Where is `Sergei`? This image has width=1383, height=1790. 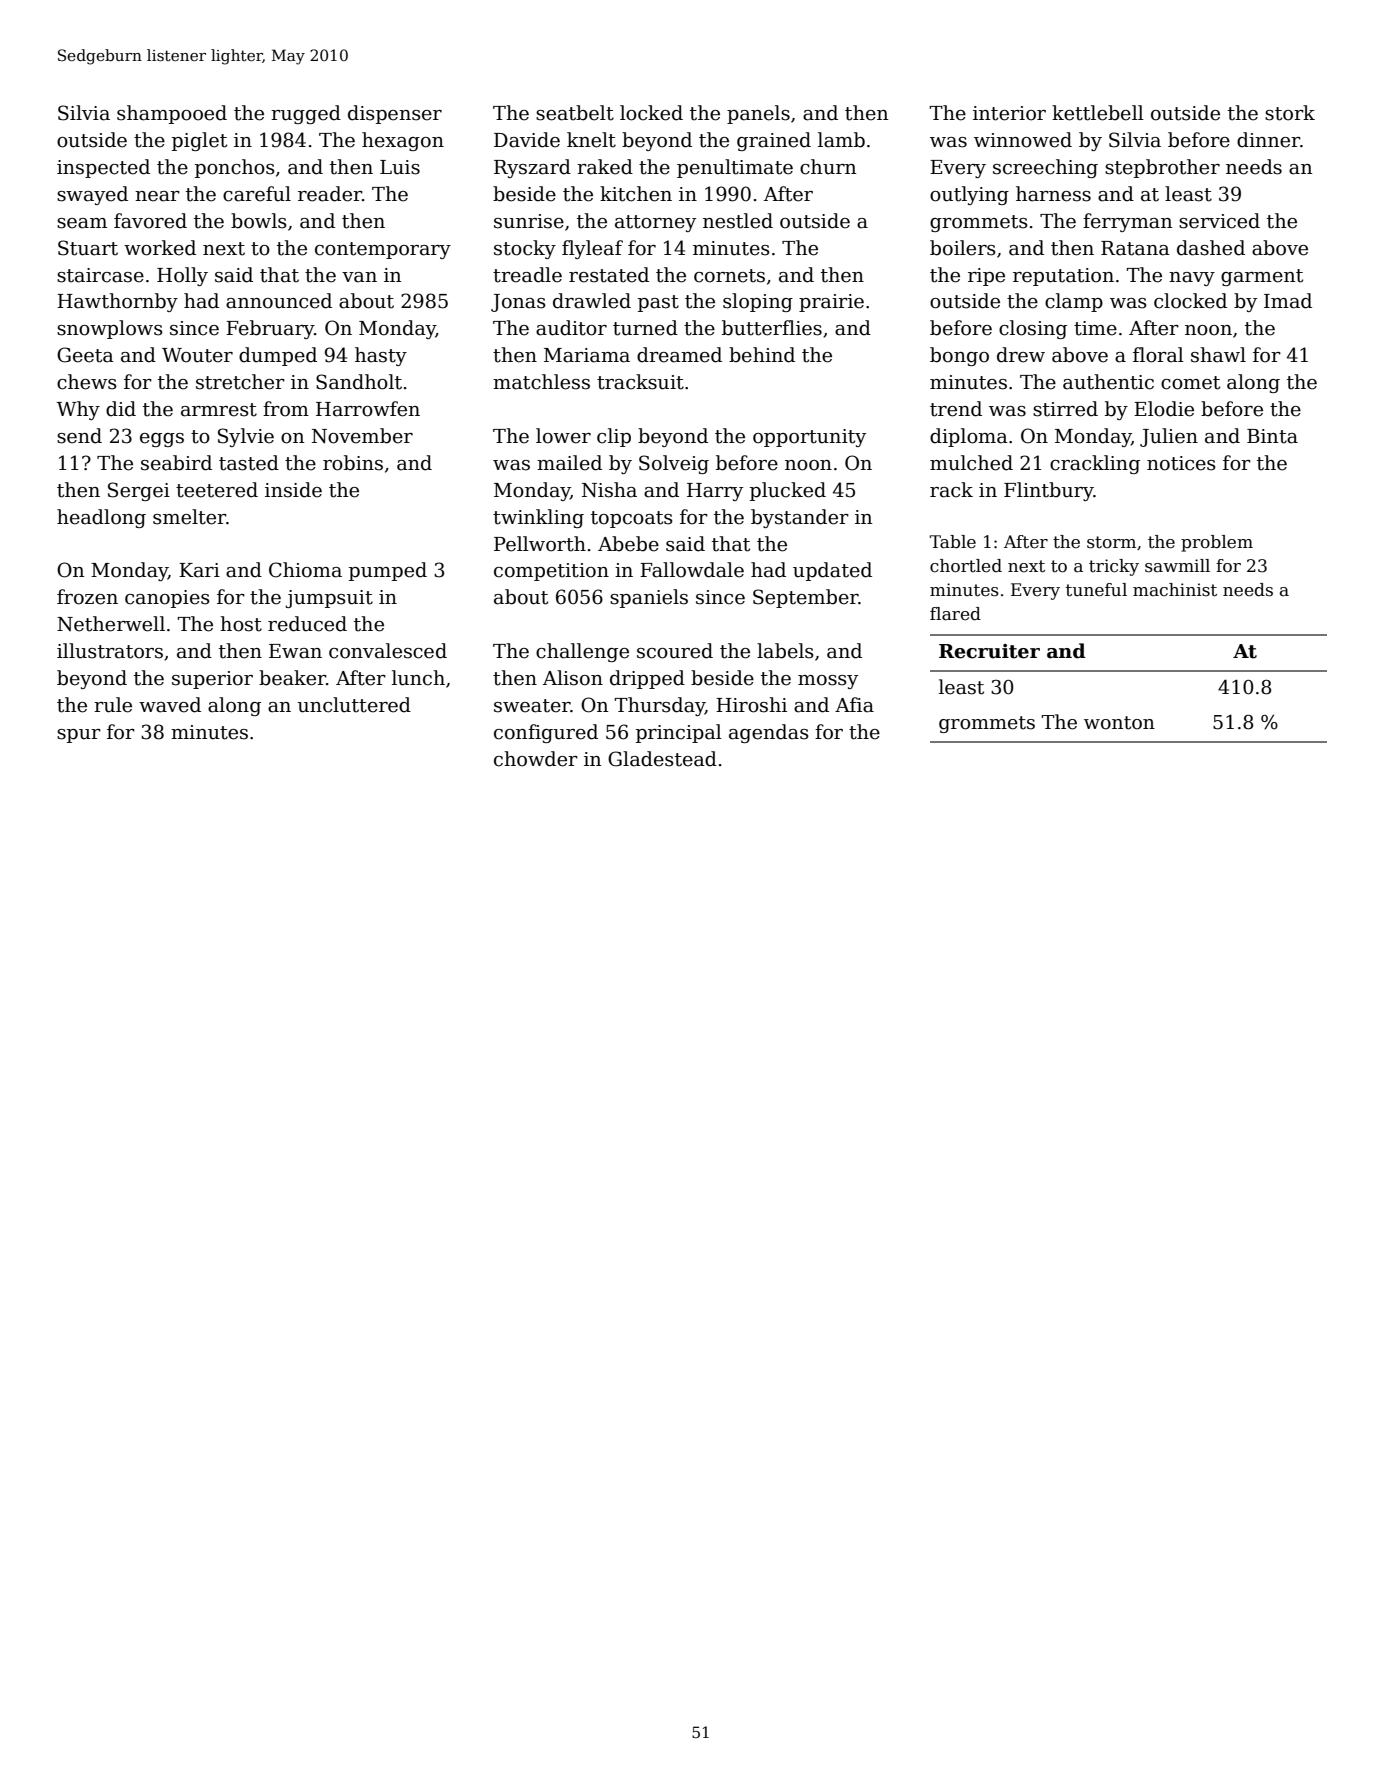
Sergei is located at coordinates (139, 491).
